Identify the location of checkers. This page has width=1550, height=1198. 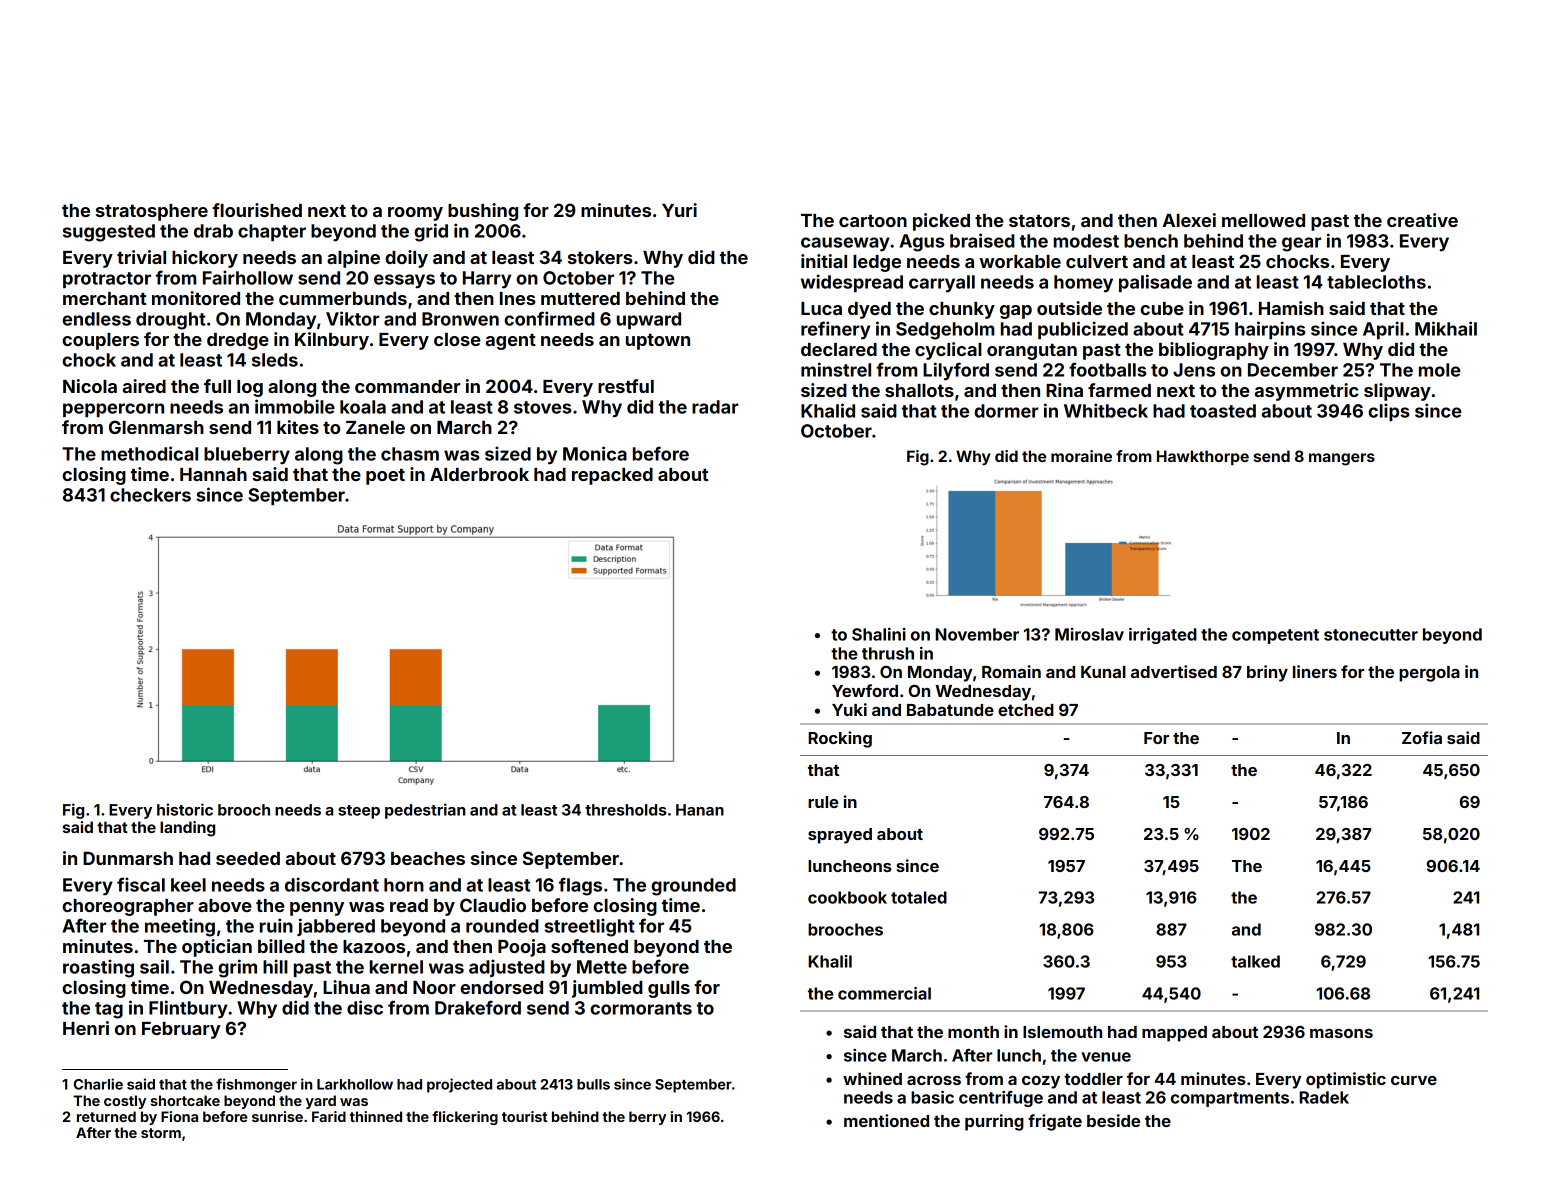
(150, 495).
